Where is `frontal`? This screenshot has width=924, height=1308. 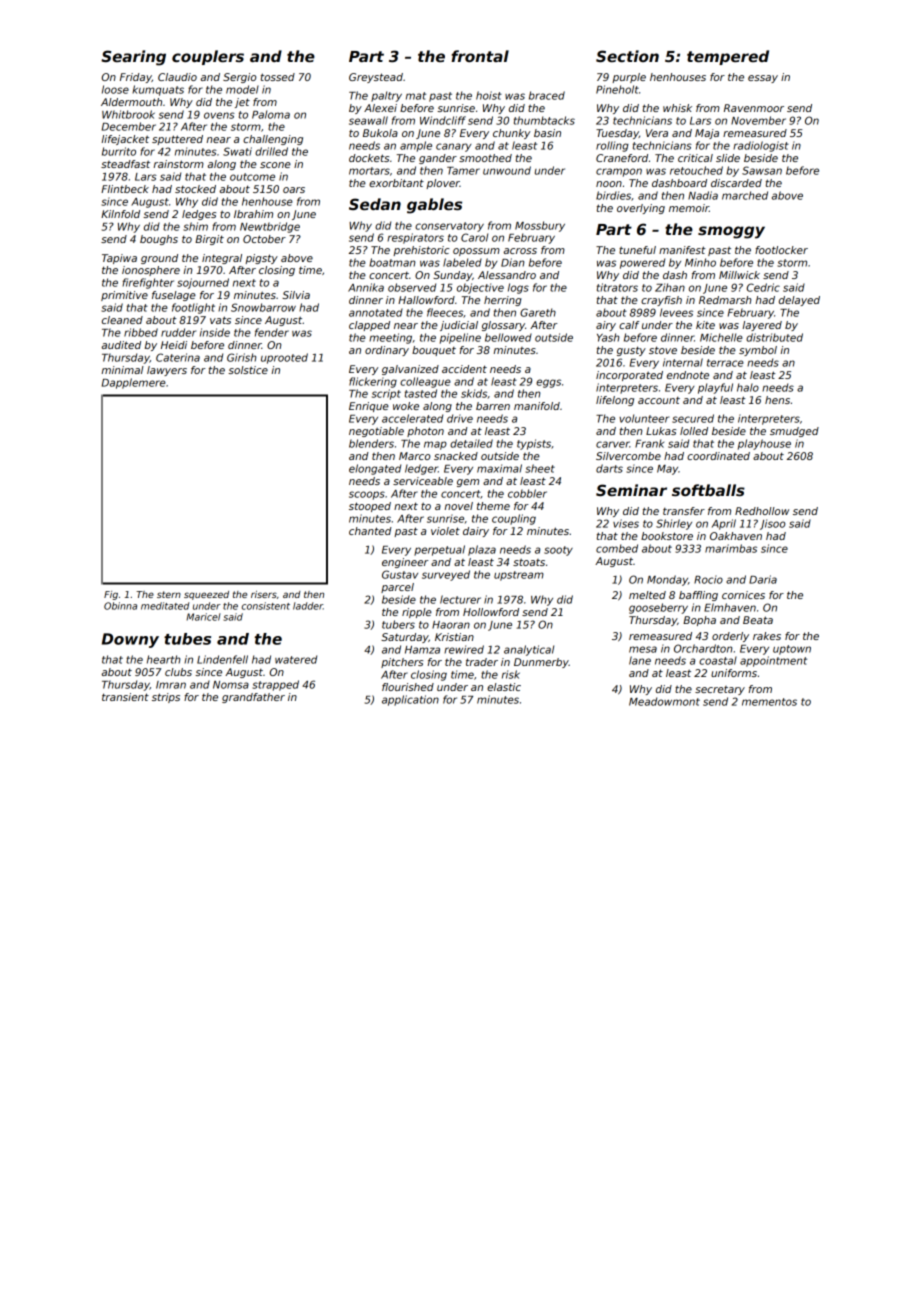 frontal is located at coordinates (480, 56).
